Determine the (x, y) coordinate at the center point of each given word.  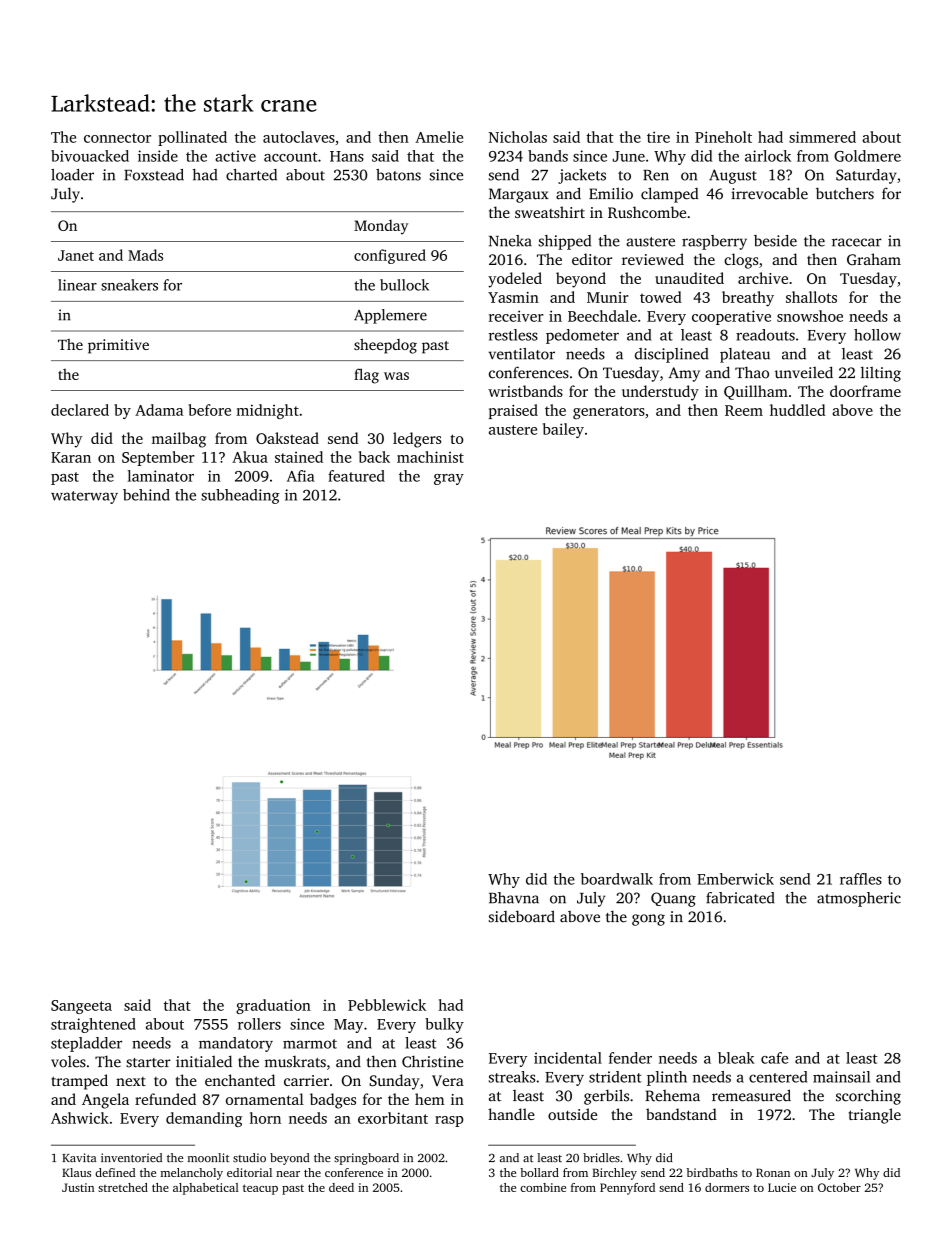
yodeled (515, 280)
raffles (861, 879)
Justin (78, 1187)
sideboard (522, 916)
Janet (76, 255)
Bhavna (514, 898)
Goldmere (867, 156)
